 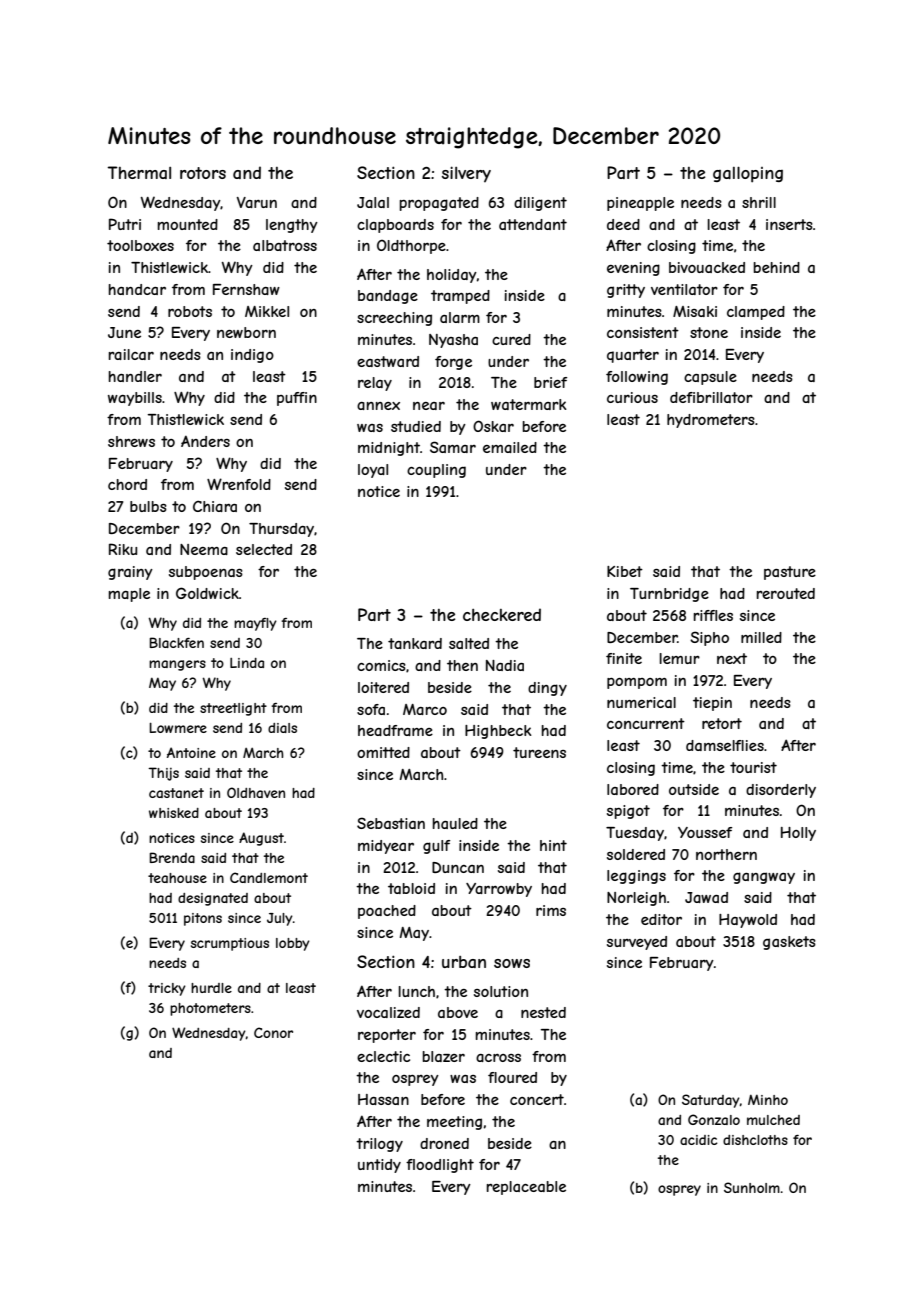 What do you see at coordinates (281, 530) in the image?
I see `Thursday` at bounding box center [281, 530].
